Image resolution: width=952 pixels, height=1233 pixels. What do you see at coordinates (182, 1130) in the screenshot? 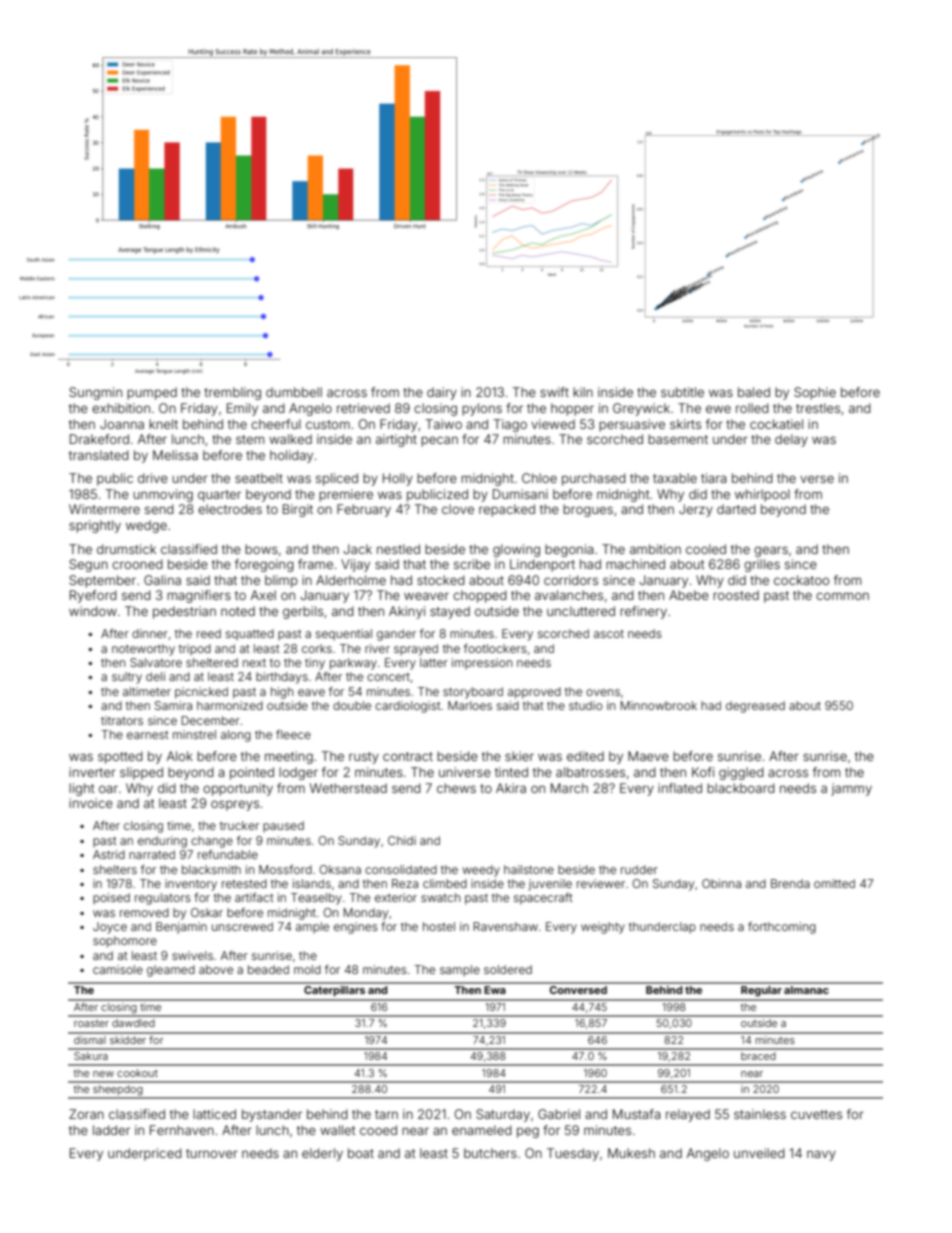
I see `Fernhaven` at bounding box center [182, 1130].
